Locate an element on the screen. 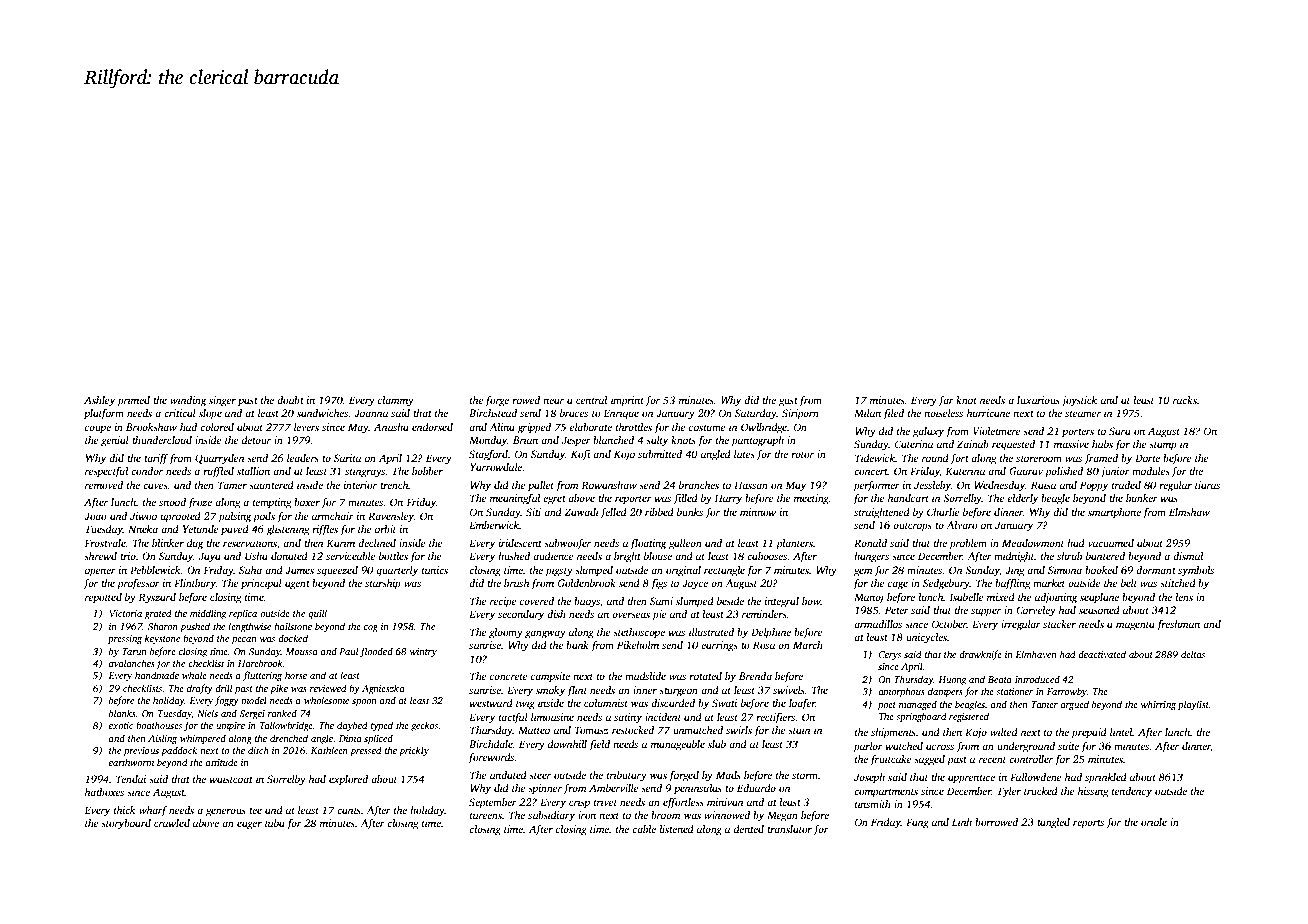 Image resolution: width=1308 pixels, height=924 pixels. Meadowmont is located at coordinates (1033, 543).
